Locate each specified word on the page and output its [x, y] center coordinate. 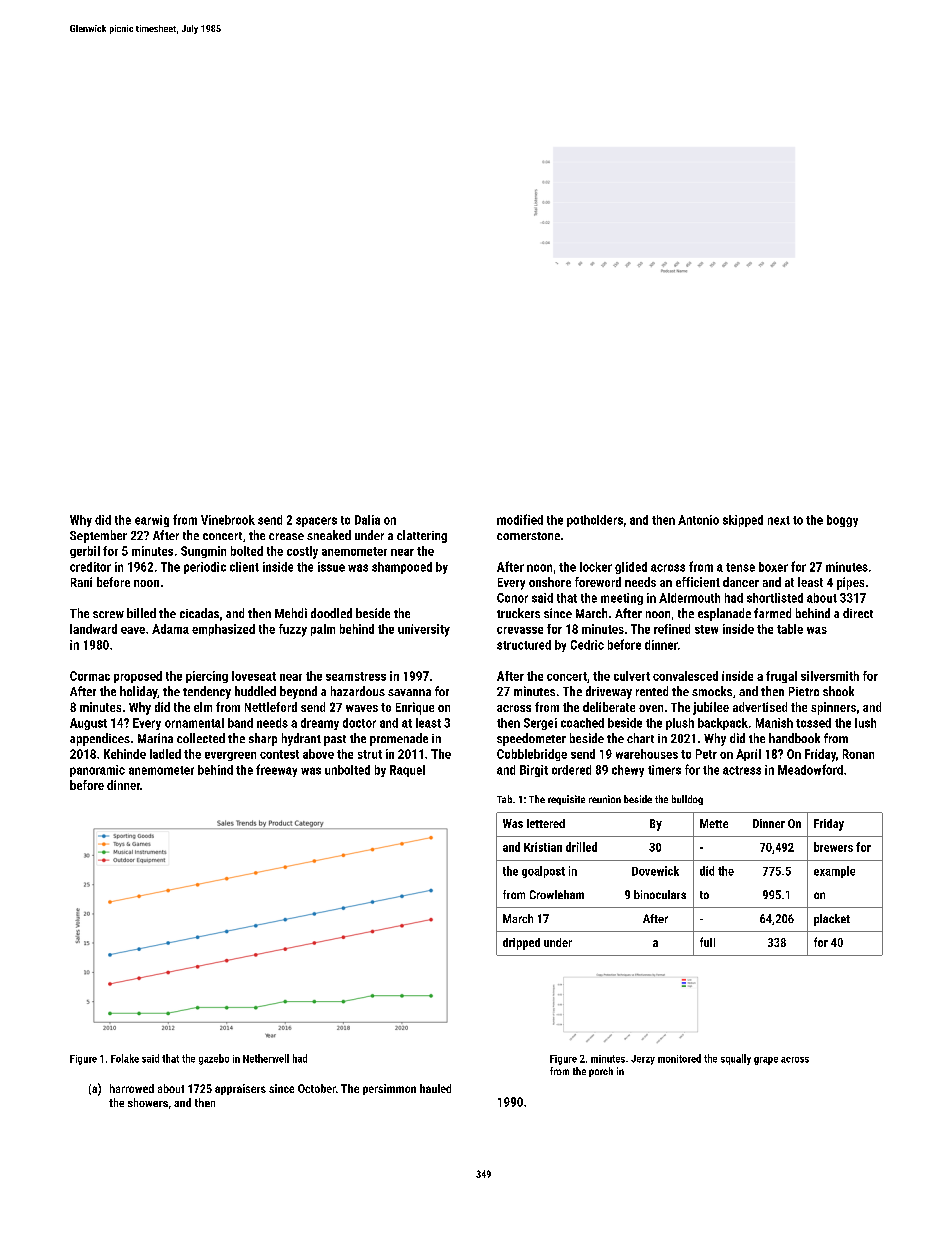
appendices [100, 739]
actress [742, 770]
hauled [435, 1088]
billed [141, 613]
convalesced [685, 676]
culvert [632, 676]
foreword [598, 582]
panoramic [97, 771]
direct [858, 613]
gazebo [214, 1059]
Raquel [407, 771]
